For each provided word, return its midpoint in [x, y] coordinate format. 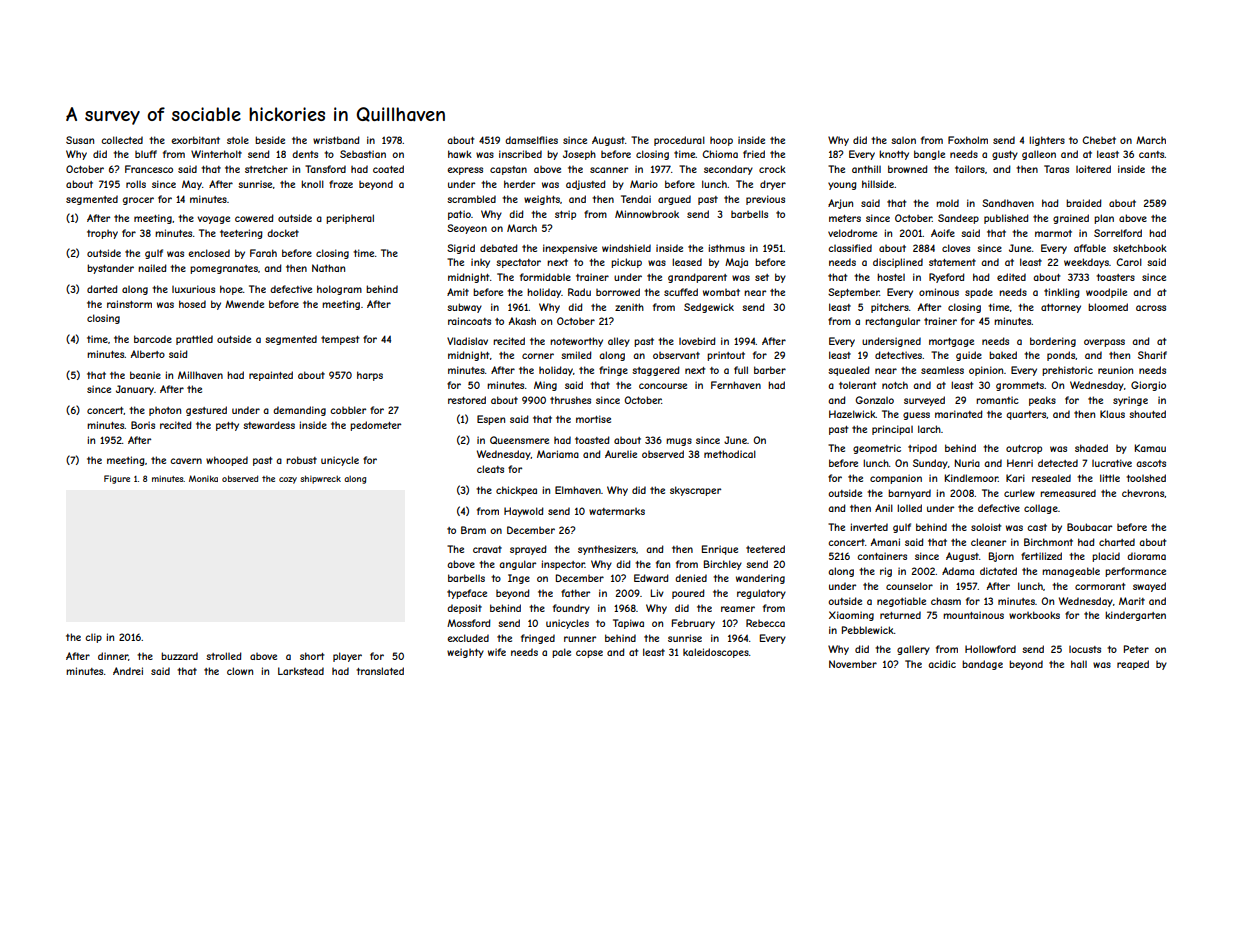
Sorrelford [1118, 233]
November [853, 664]
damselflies [531, 140]
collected [122, 140]
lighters [1047, 141]
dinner [113, 656]
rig [886, 572]
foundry [571, 609]
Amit [458, 292]
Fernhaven [736, 385]
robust [301, 460]
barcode [153, 339]
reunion [1115, 370]
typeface [467, 594]
